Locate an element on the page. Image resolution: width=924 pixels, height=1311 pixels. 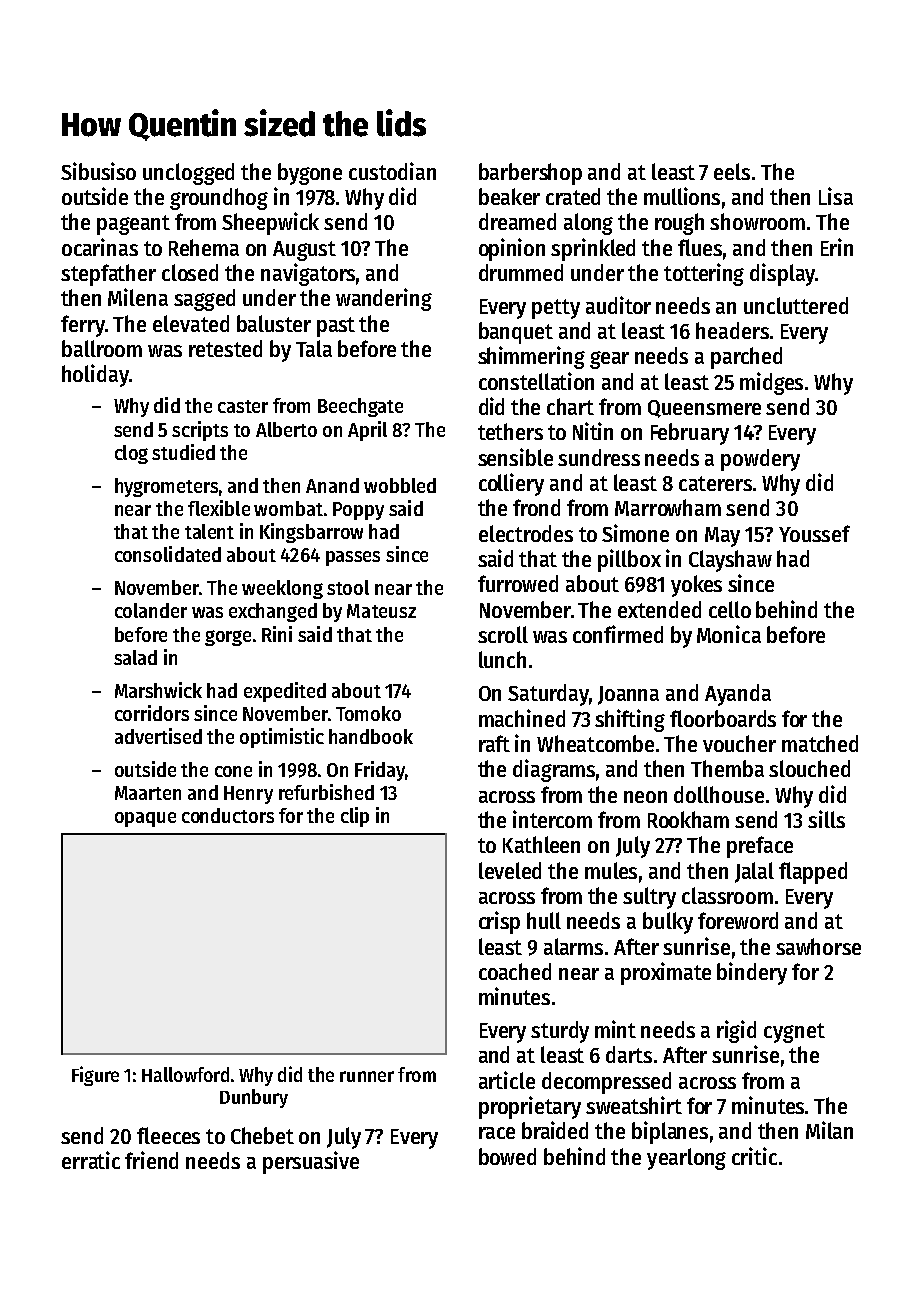
clip is located at coordinates (355, 817).
